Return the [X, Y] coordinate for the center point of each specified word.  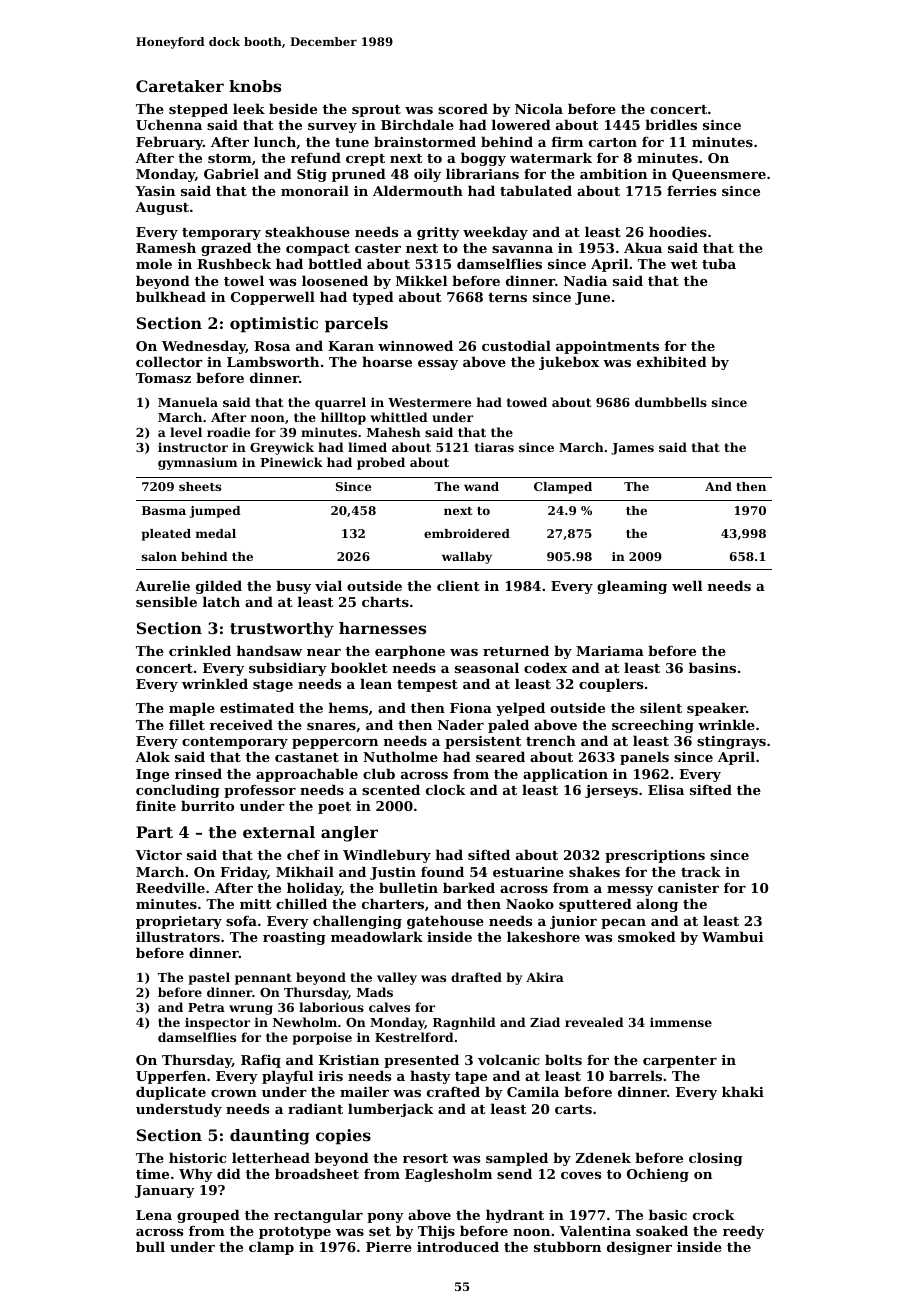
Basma [164, 510]
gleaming [632, 587]
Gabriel [231, 173]
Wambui [732, 936]
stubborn [567, 1246]
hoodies [678, 231]
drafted [476, 977]
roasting [294, 938]
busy [293, 587]
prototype [295, 1233]
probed [381, 463]
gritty [438, 233]
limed [367, 447]
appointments [607, 347]
